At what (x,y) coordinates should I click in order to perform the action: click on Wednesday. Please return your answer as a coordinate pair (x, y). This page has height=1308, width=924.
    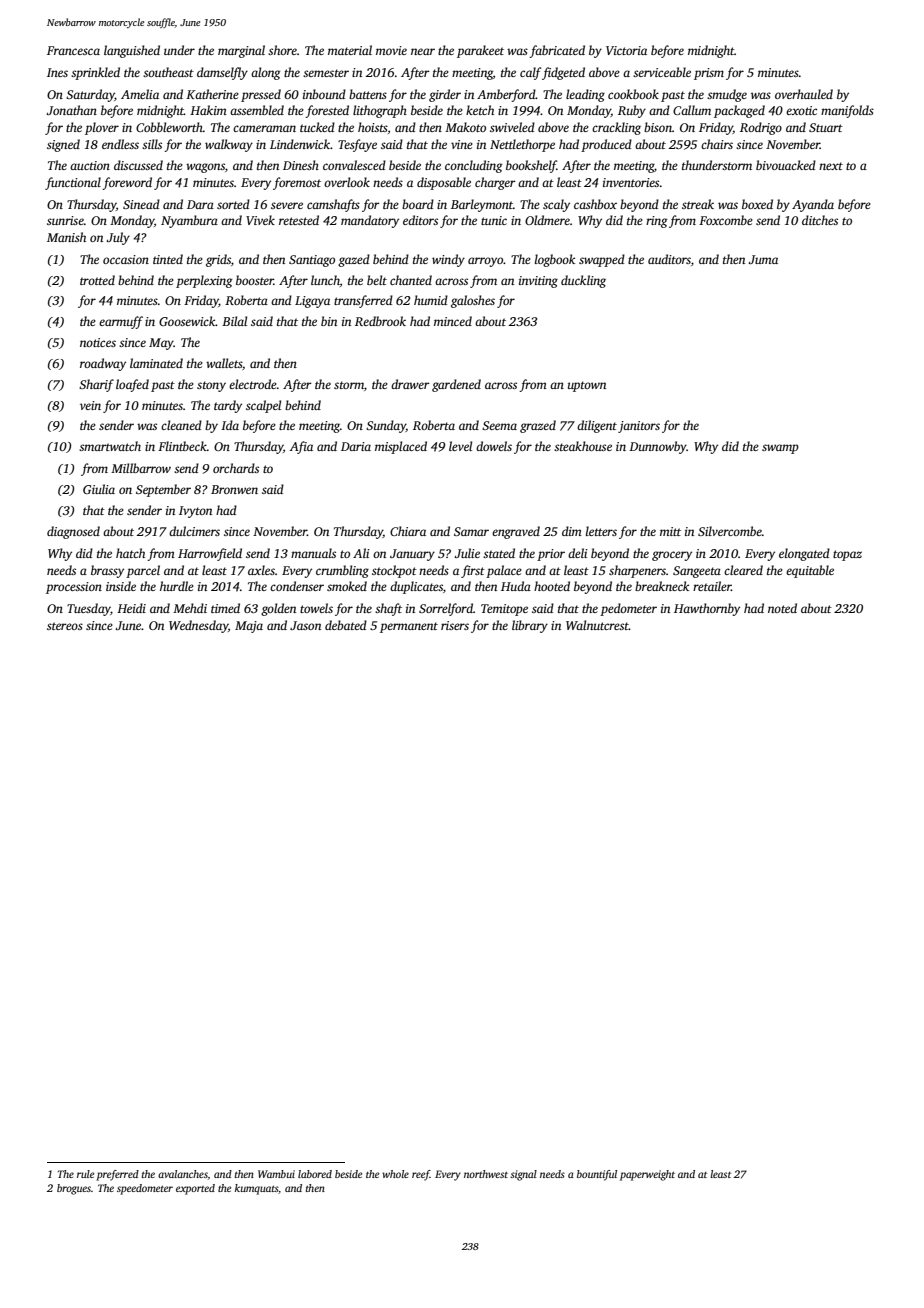
    Looking at the image, I should click on (198, 626).
